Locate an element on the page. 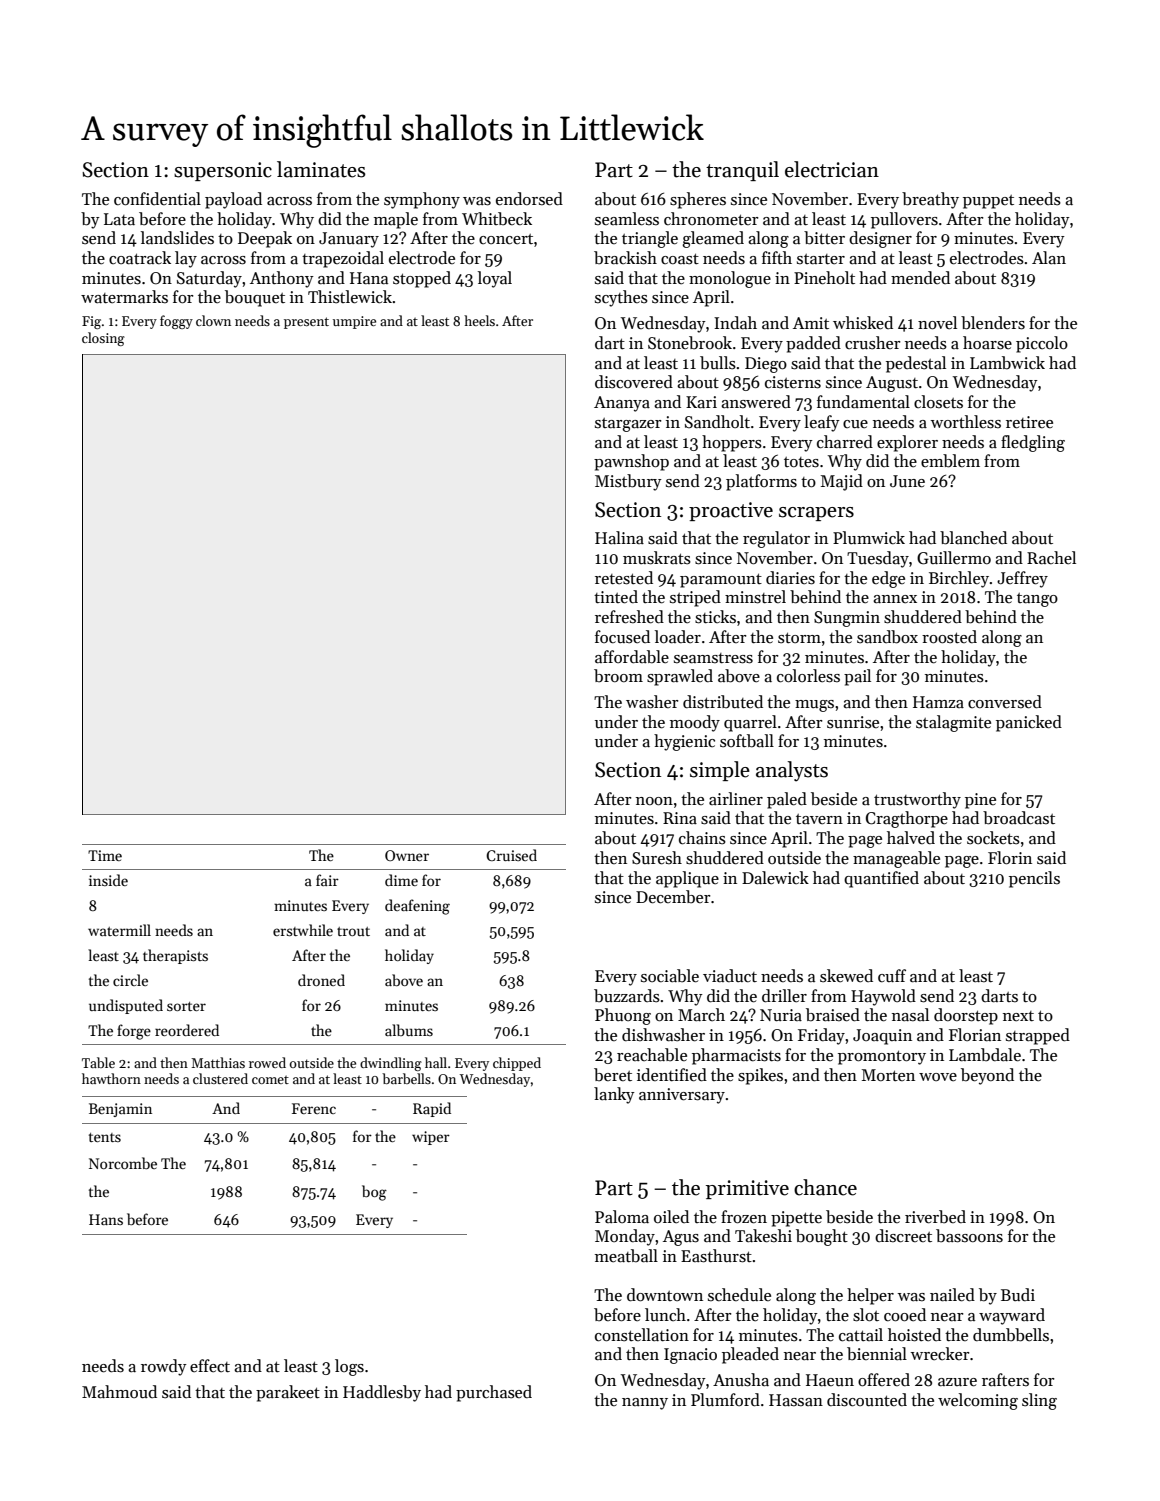  tranquil is located at coordinates (742, 171).
